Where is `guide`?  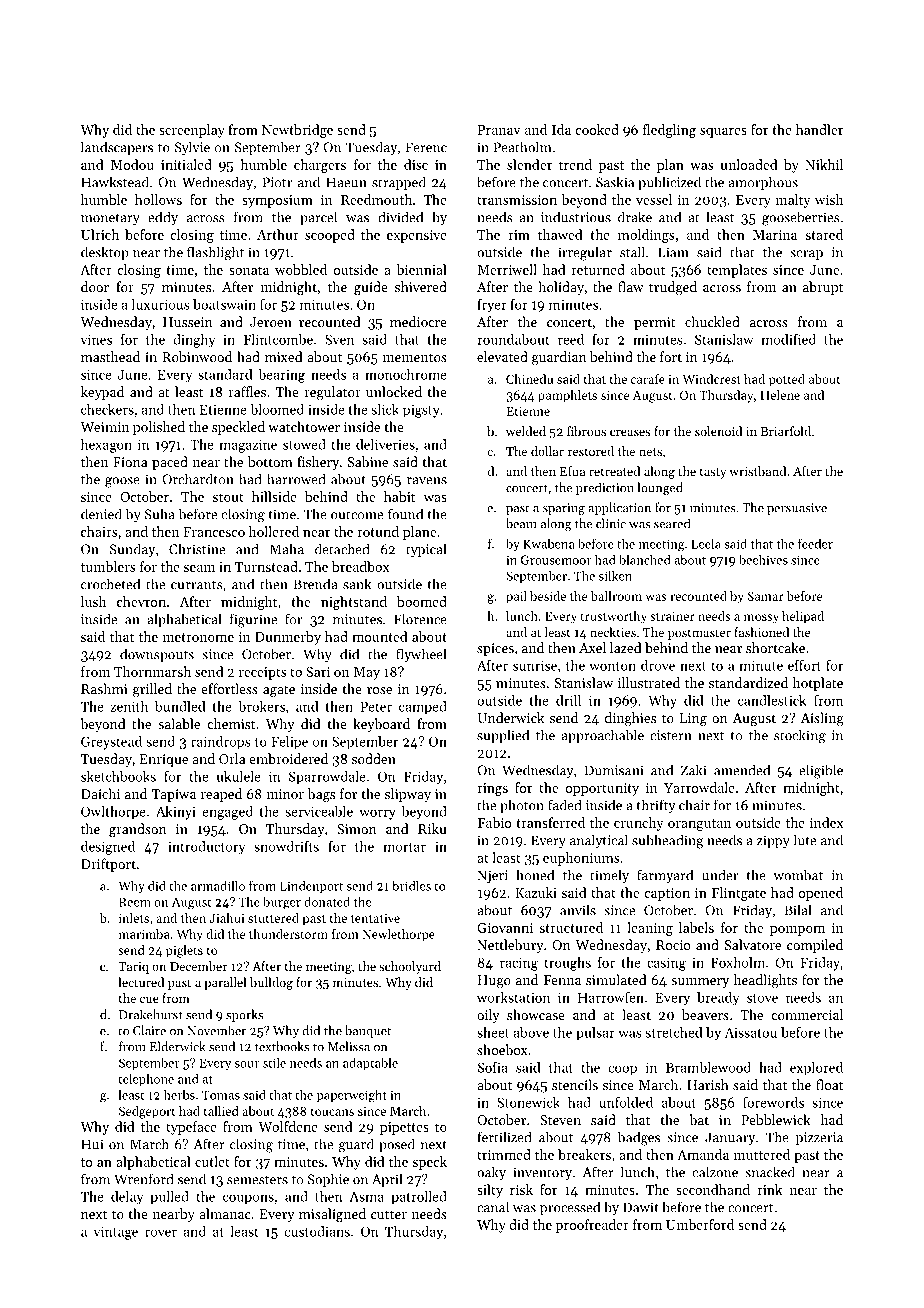 guide is located at coordinates (371, 288).
